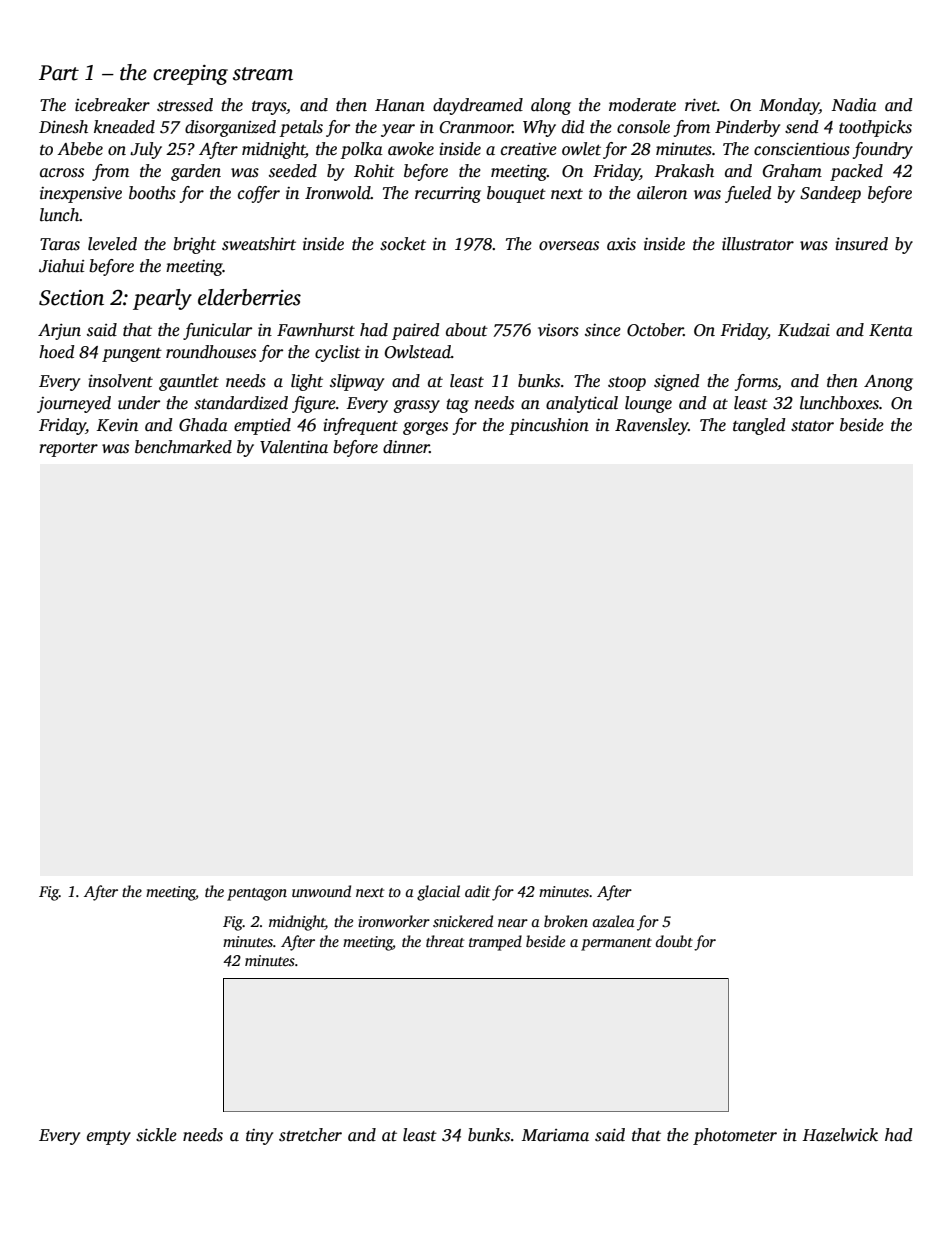 This screenshot has height=1233, width=952. What do you see at coordinates (555, 1135) in the screenshot?
I see `Mariama` at bounding box center [555, 1135].
